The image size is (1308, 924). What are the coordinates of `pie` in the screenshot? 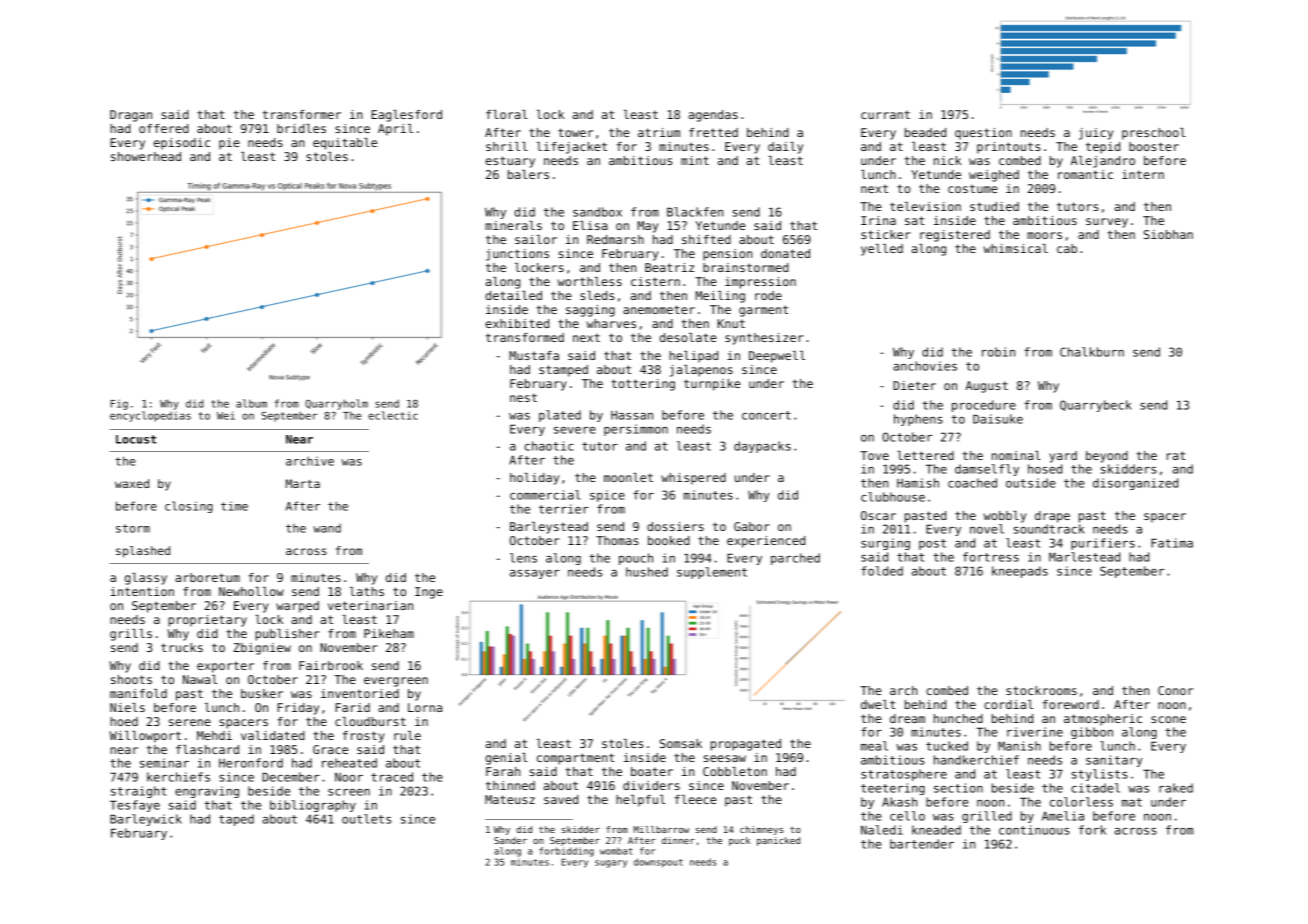 It's located at (229, 144).
